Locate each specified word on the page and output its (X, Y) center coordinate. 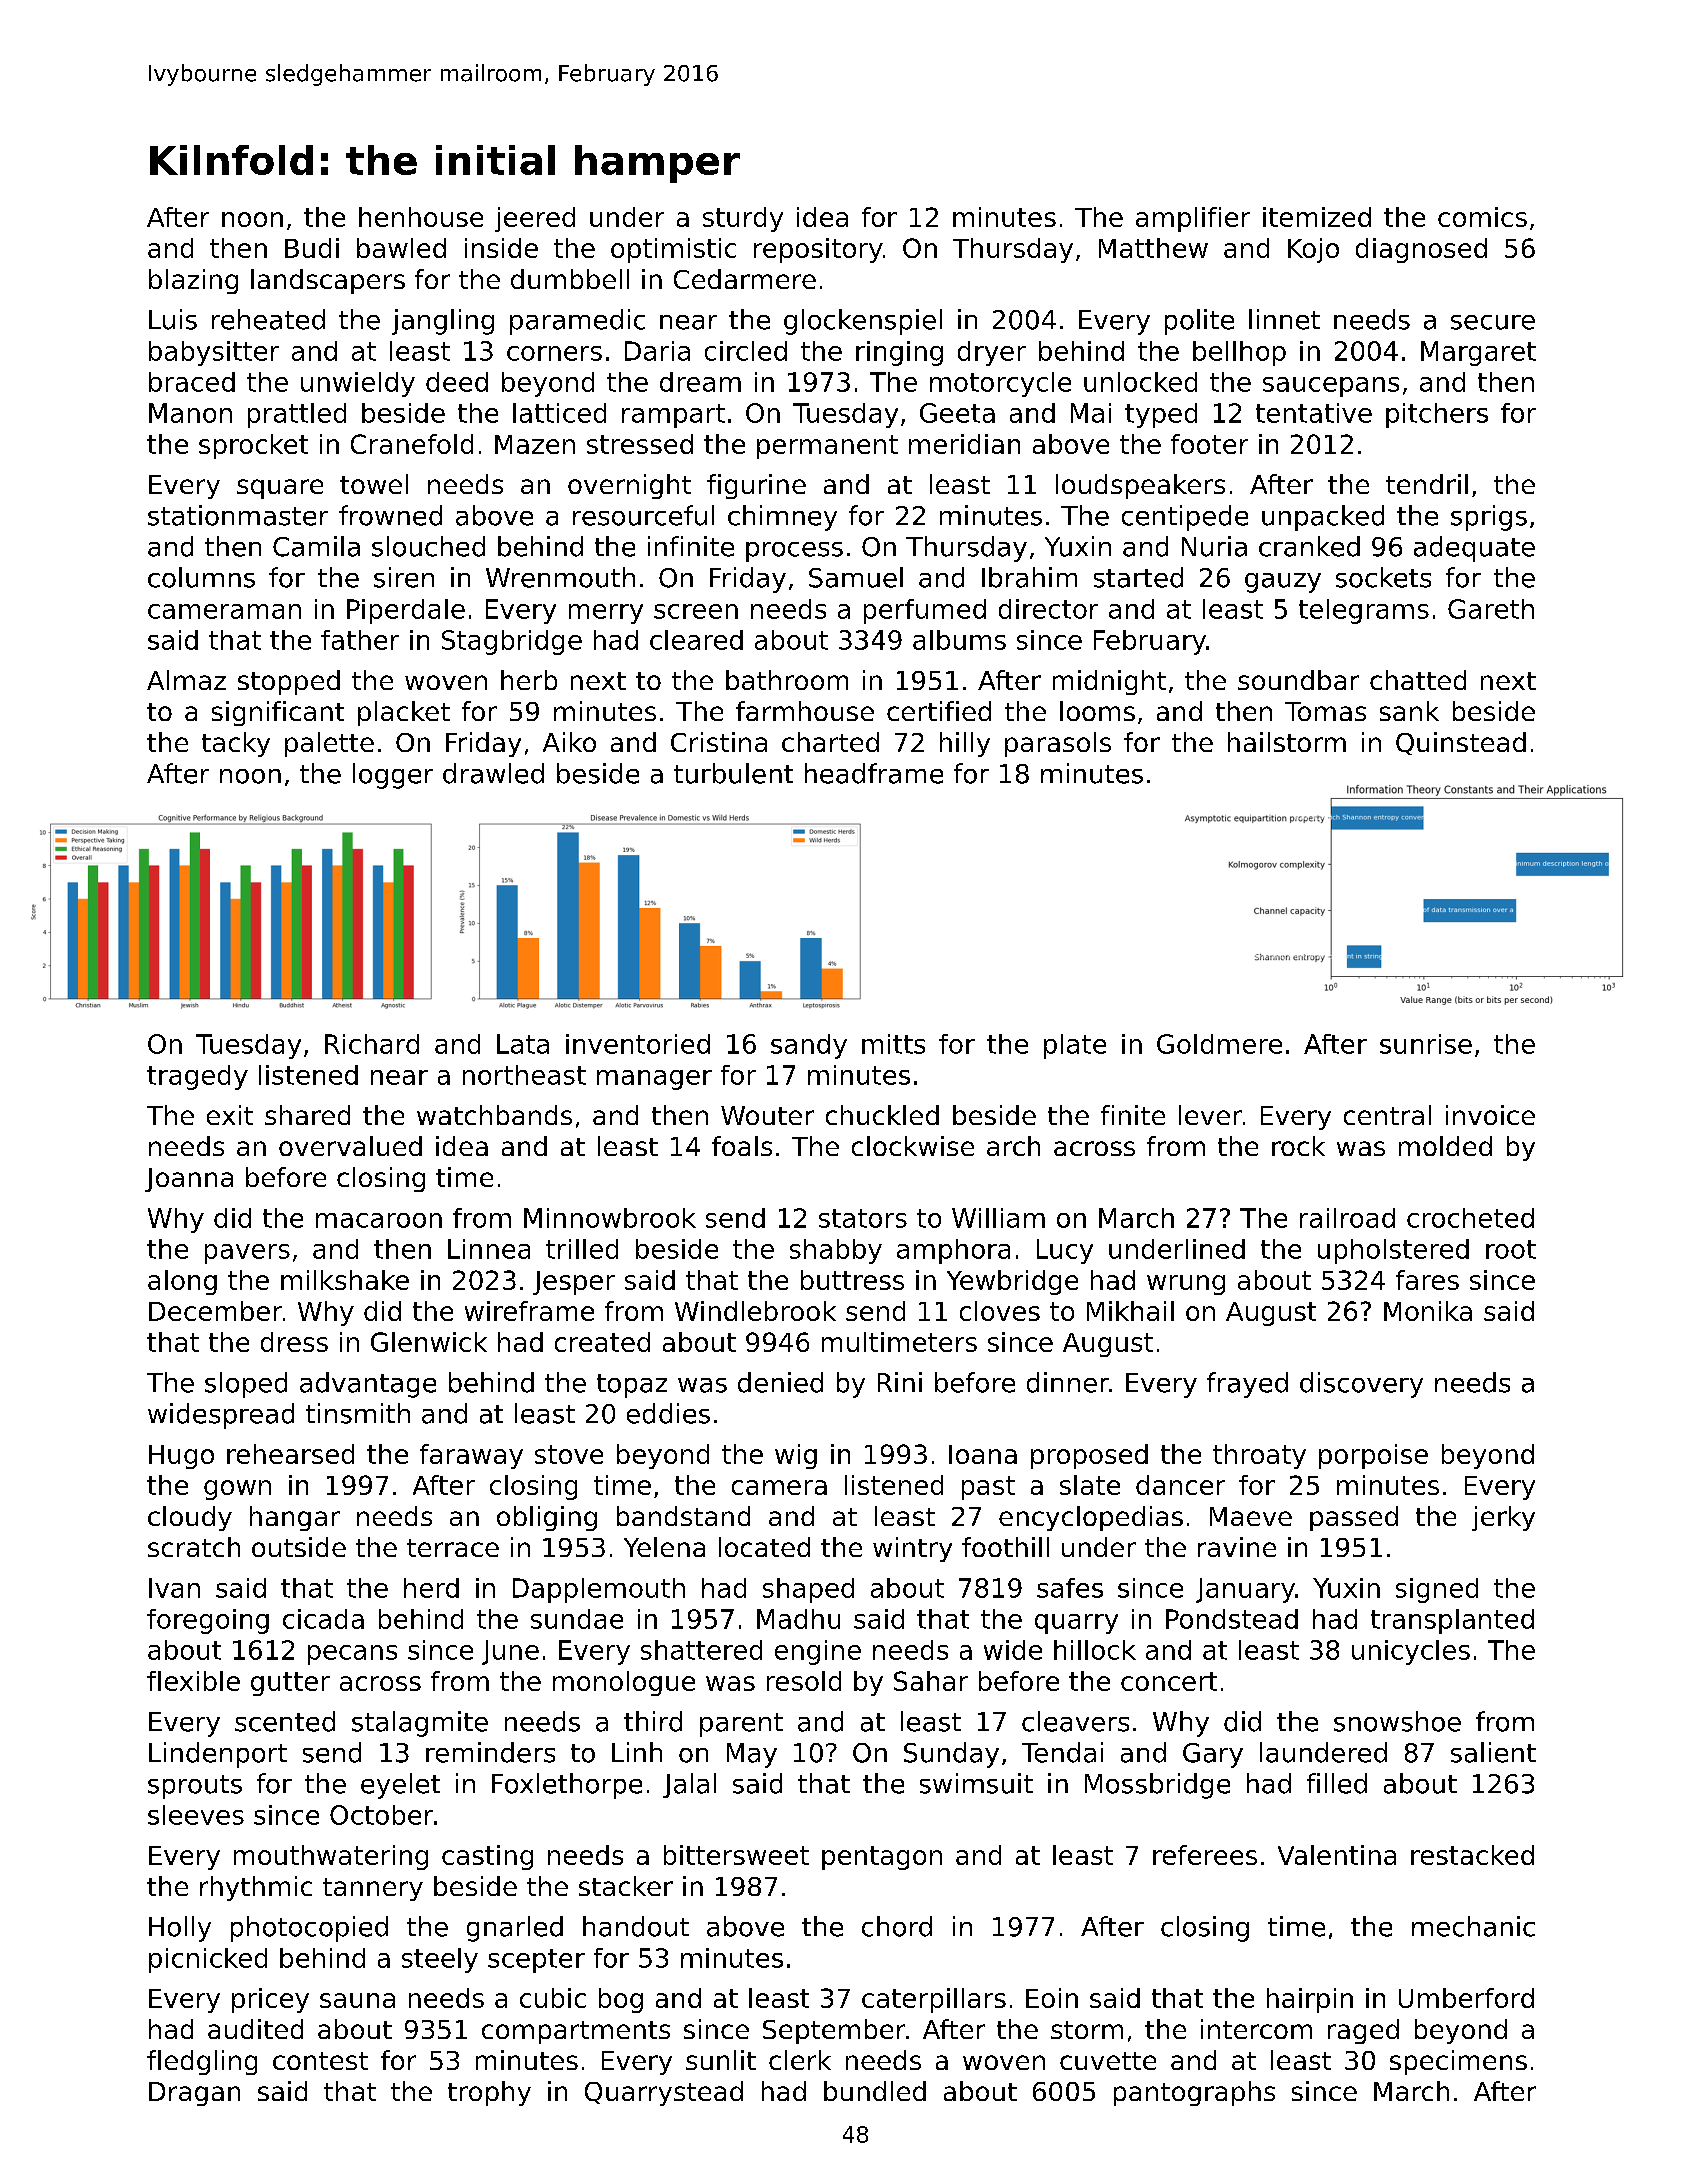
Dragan (194, 2094)
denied (780, 1382)
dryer (992, 353)
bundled (875, 2091)
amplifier (1193, 219)
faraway (471, 1456)
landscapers (328, 281)
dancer (1180, 1485)
